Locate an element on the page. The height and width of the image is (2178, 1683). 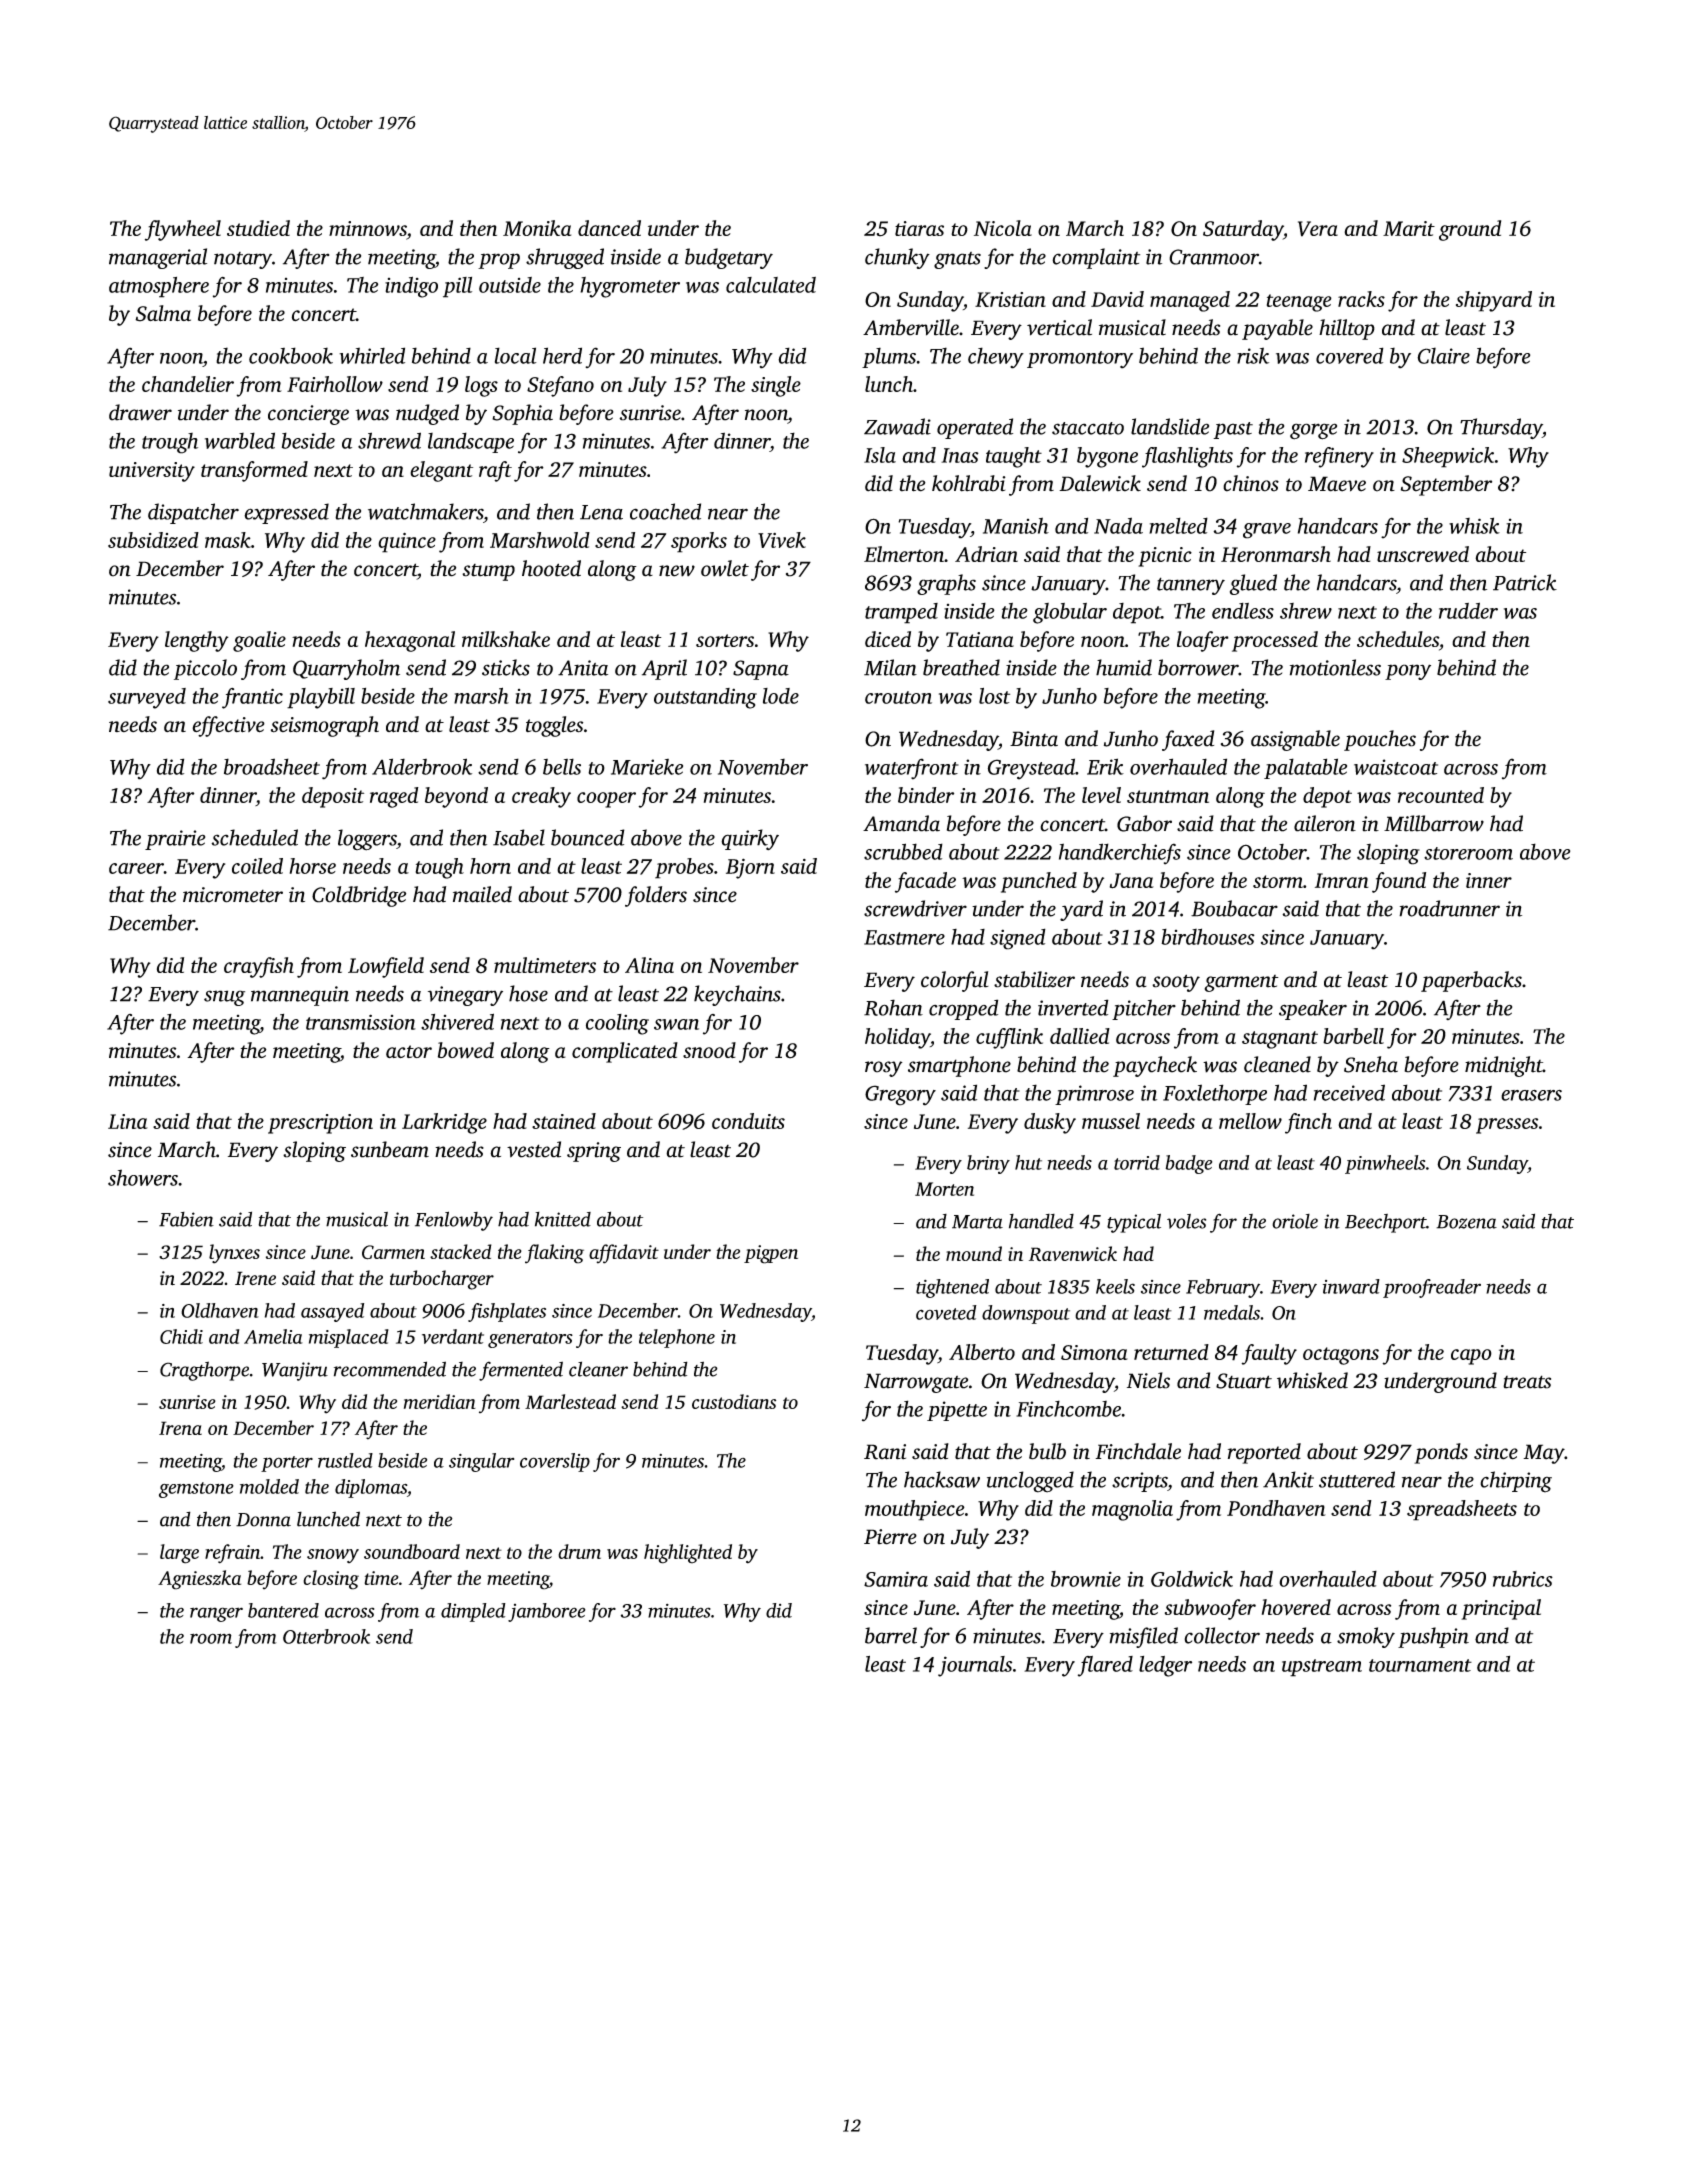
verdant is located at coordinates (453, 1336).
